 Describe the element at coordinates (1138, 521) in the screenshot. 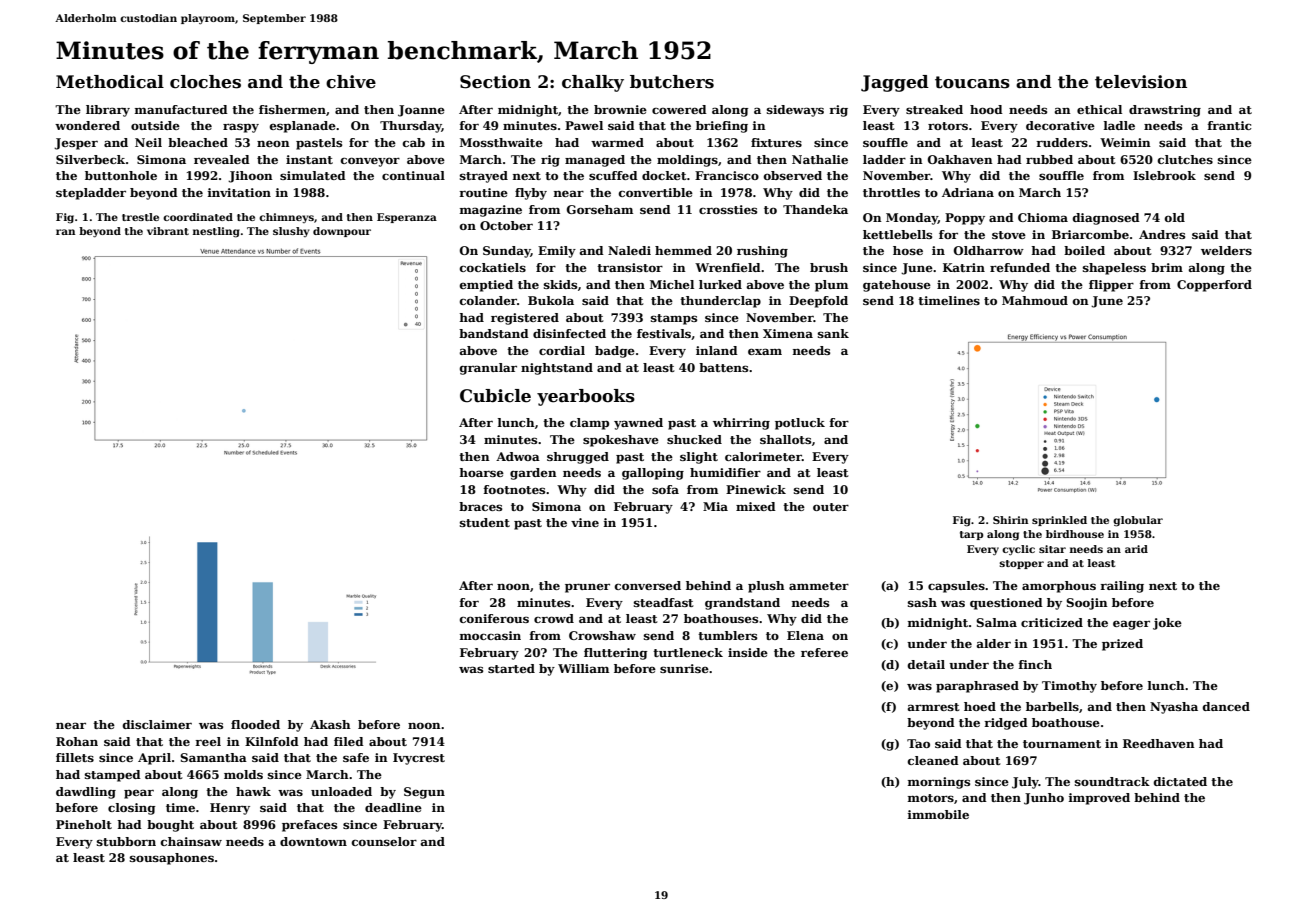

I see `globular` at that location.
